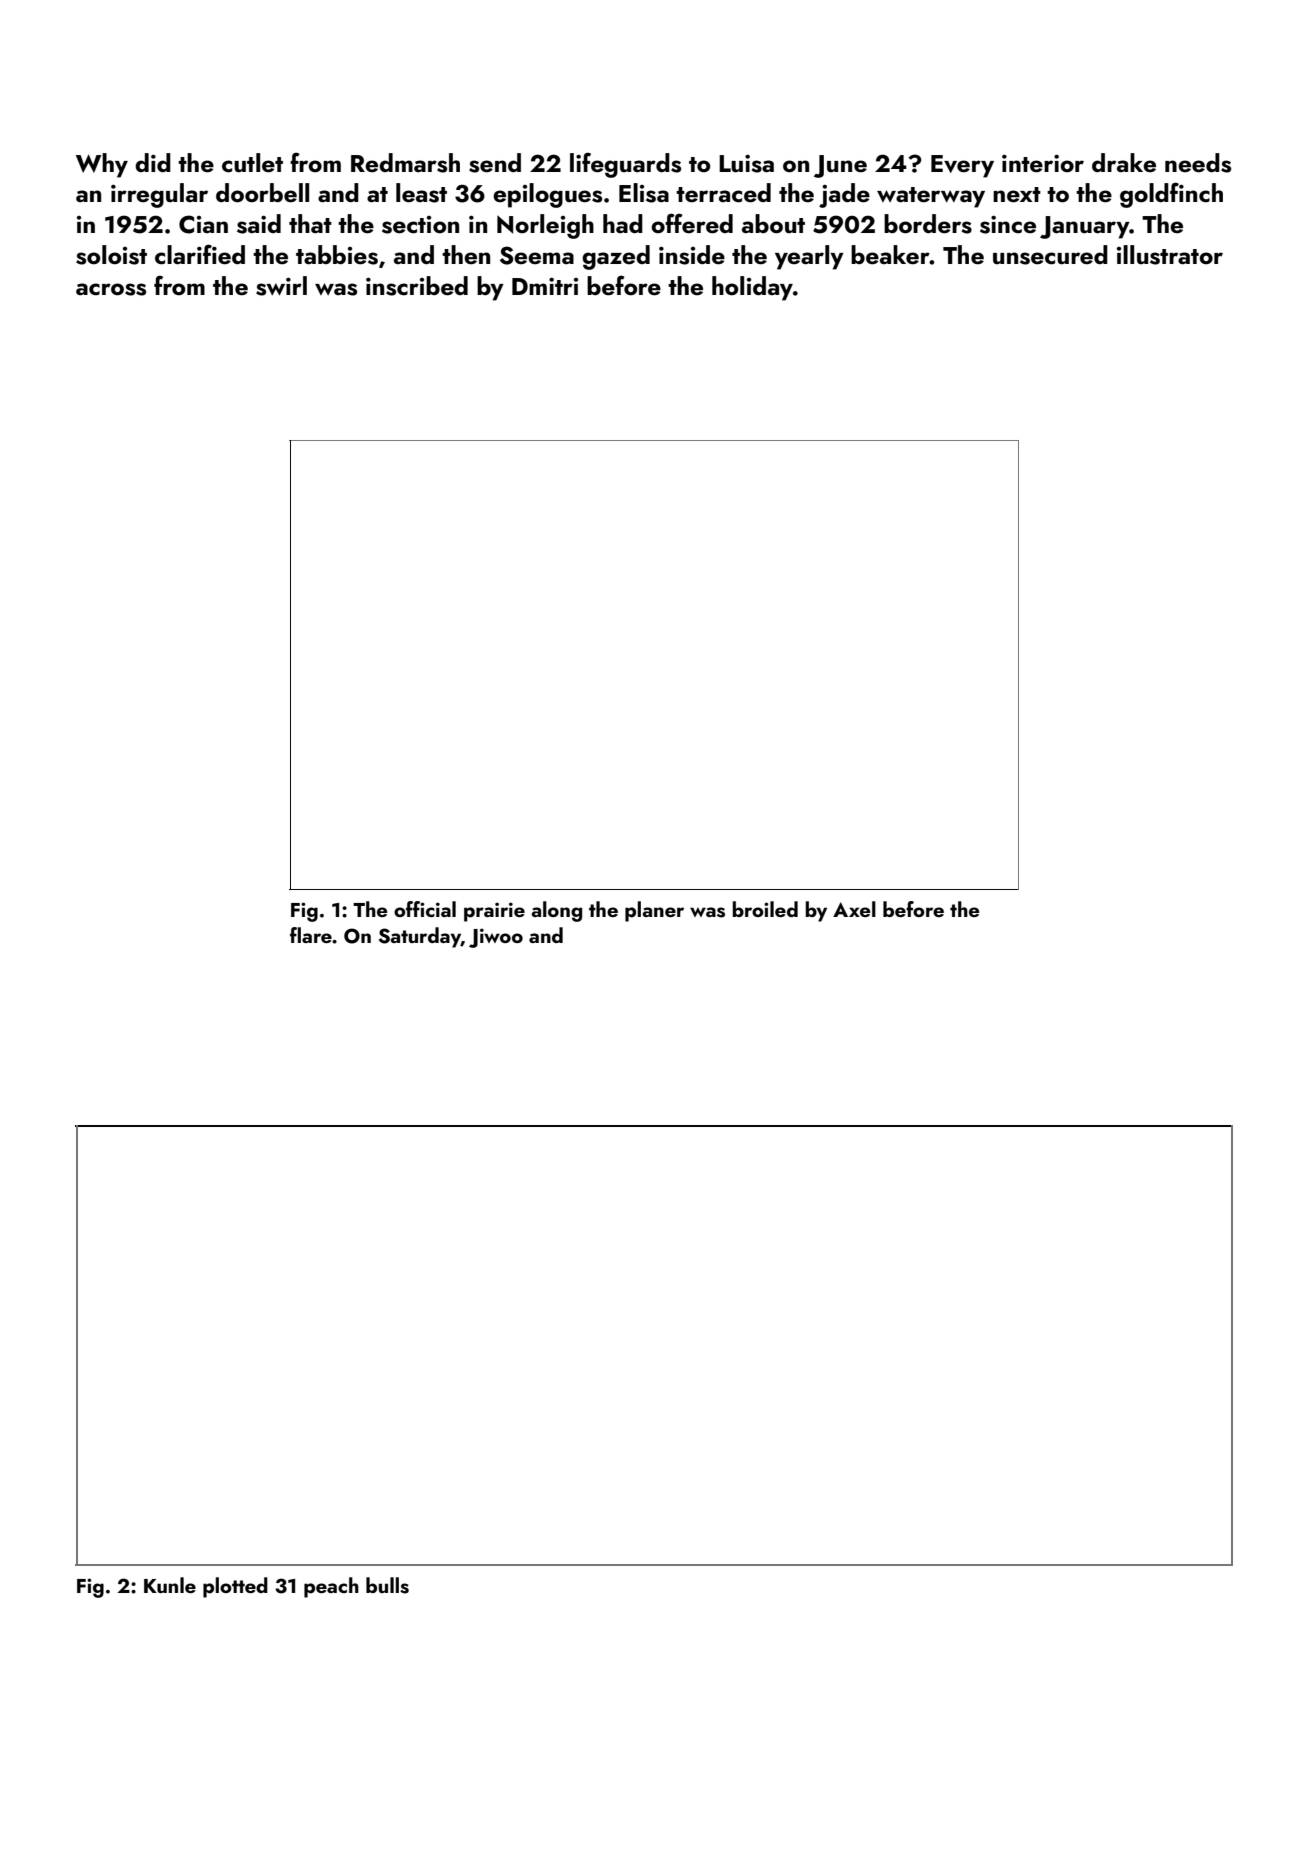 The height and width of the screenshot is (1852, 1309). What do you see at coordinates (496, 938) in the screenshot?
I see `Jiwoo` at bounding box center [496, 938].
